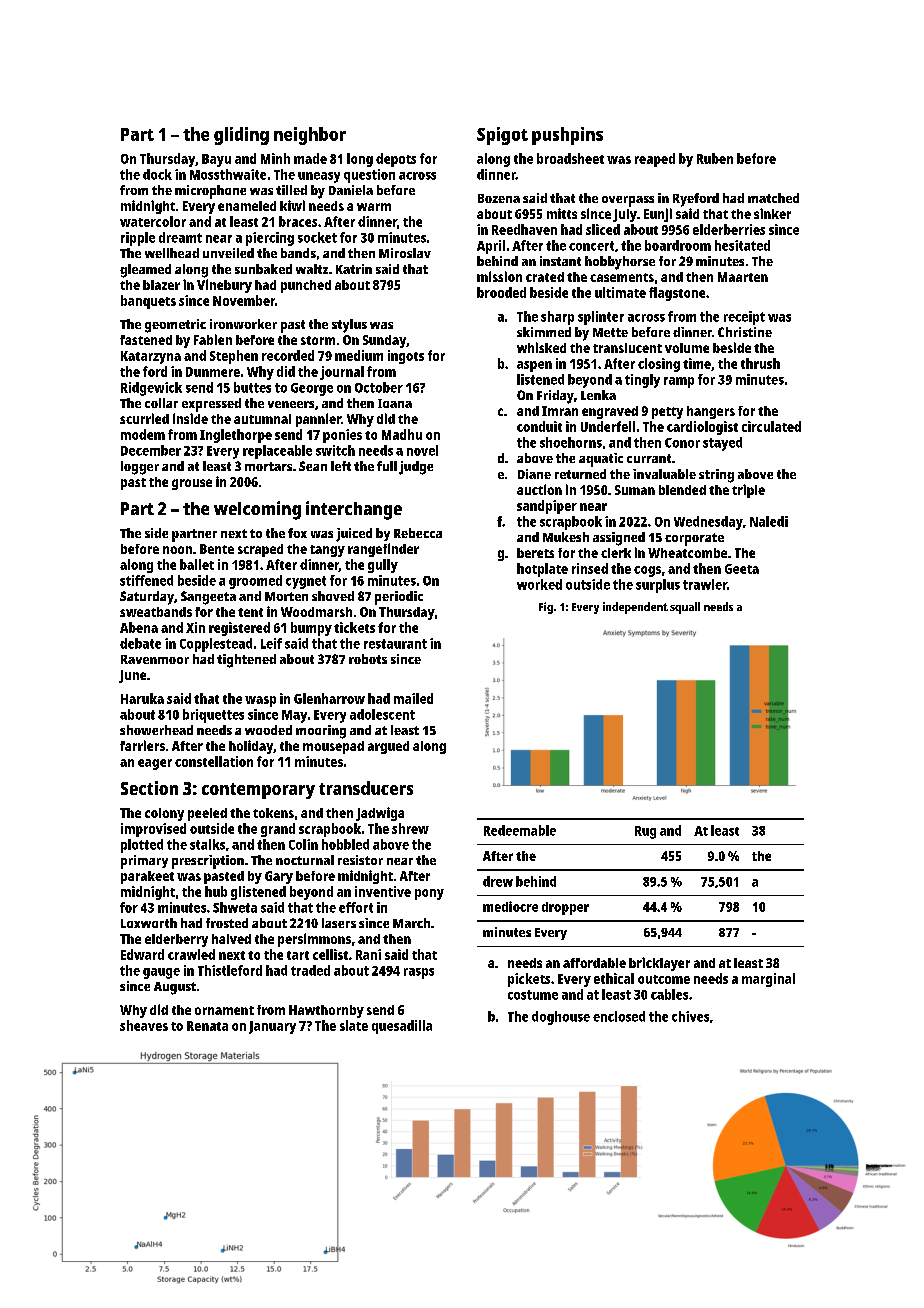 This document has width=924, height=1308. What do you see at coordinates (413, 698) in the document?
I see `mailed` at bounding box center [413, 698].
